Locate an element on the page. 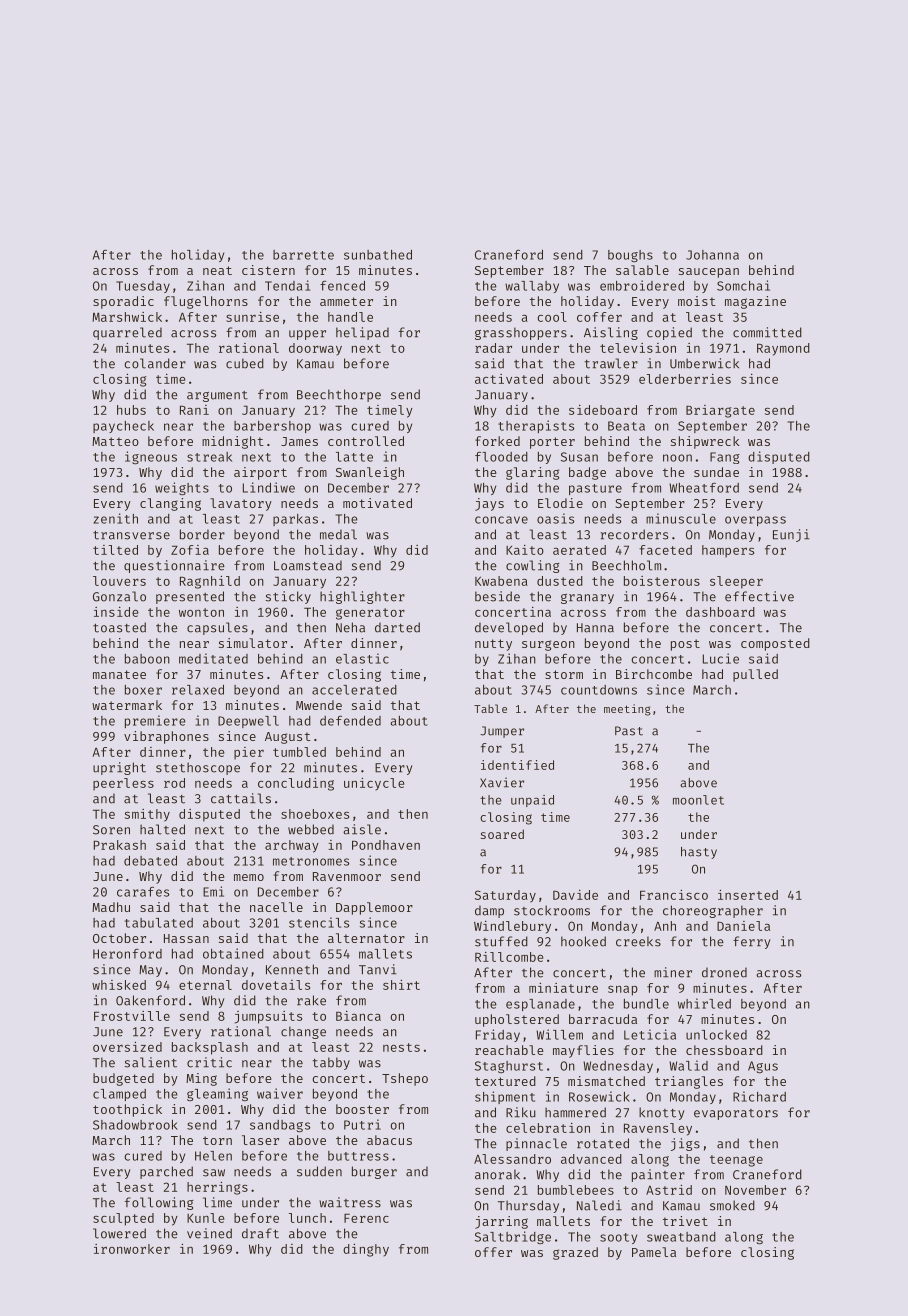 The height and width of the page is (1316, 908). Thursday is located at coordinates (528, 1206).
